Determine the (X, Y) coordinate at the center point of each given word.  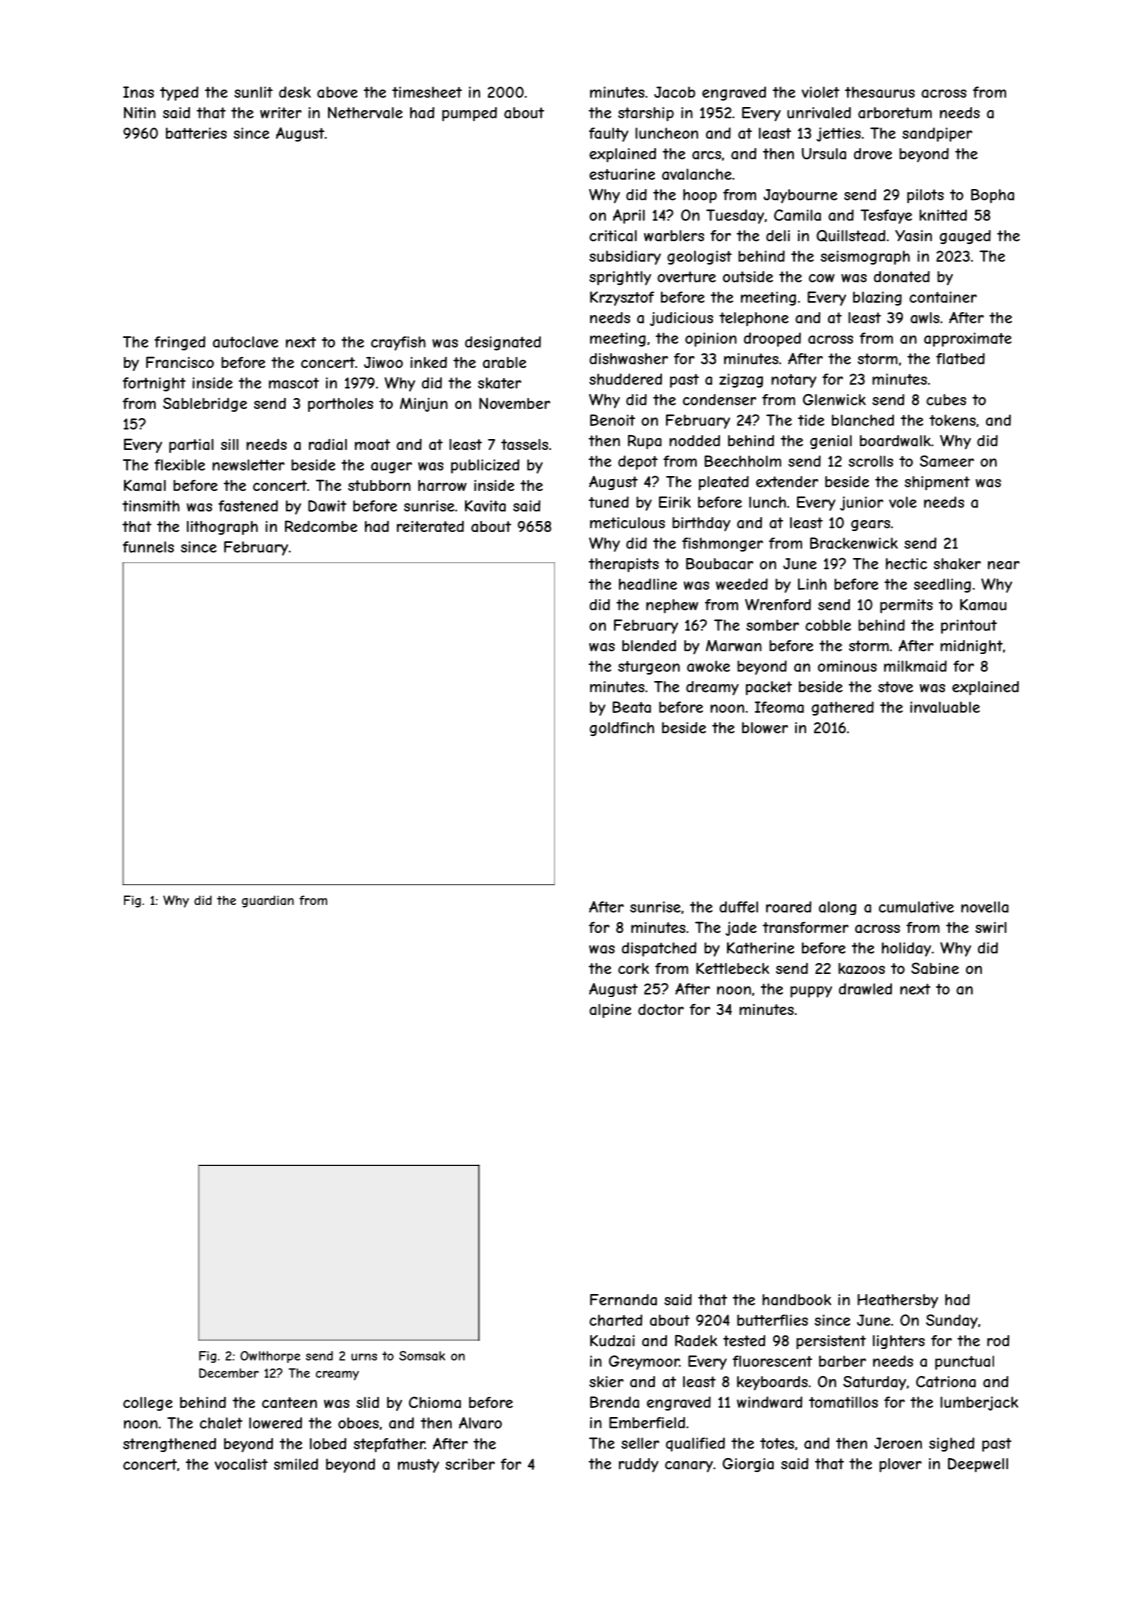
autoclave (245, 342)
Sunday (952, 1321)
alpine (610, 1011)
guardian (268, 901)
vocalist (241, 1464)
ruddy (639, 1465)
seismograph (865, 257)
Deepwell (978, 1465)
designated (503, 343)
